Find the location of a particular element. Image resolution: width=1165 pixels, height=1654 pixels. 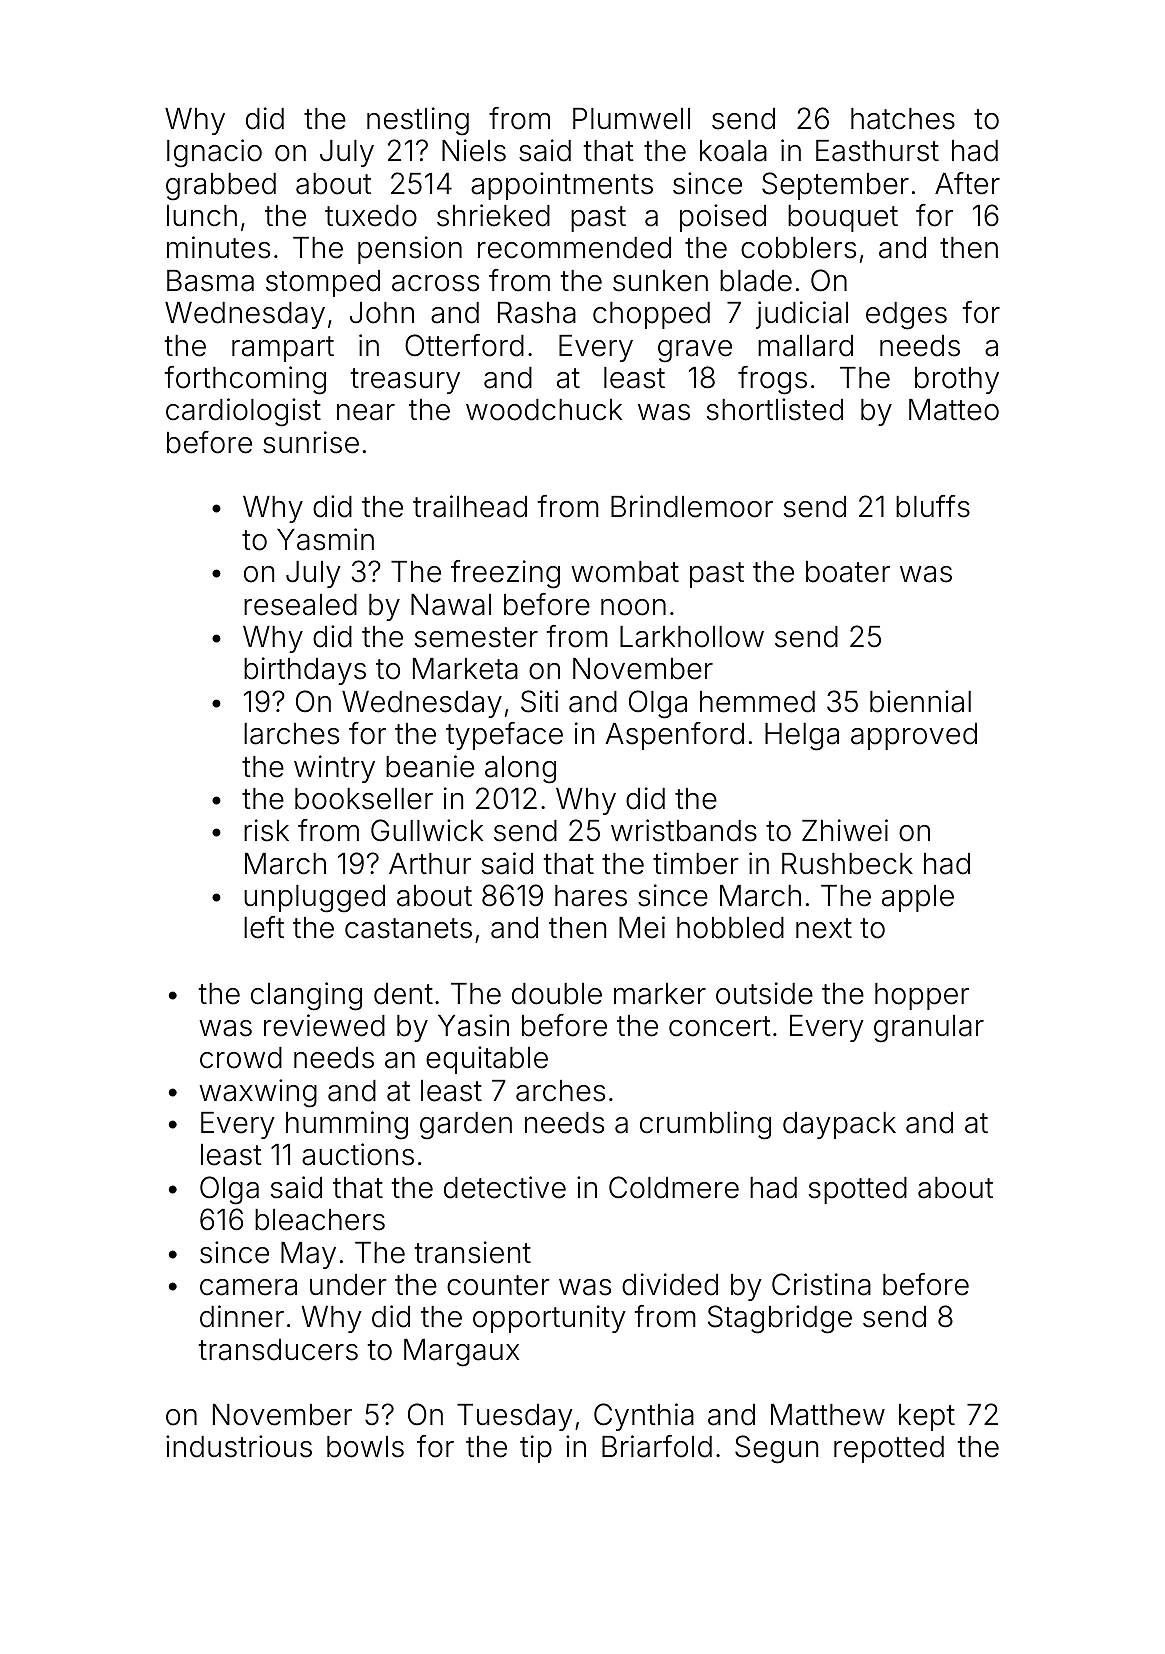

risk is located at coordinates (266, 830).
